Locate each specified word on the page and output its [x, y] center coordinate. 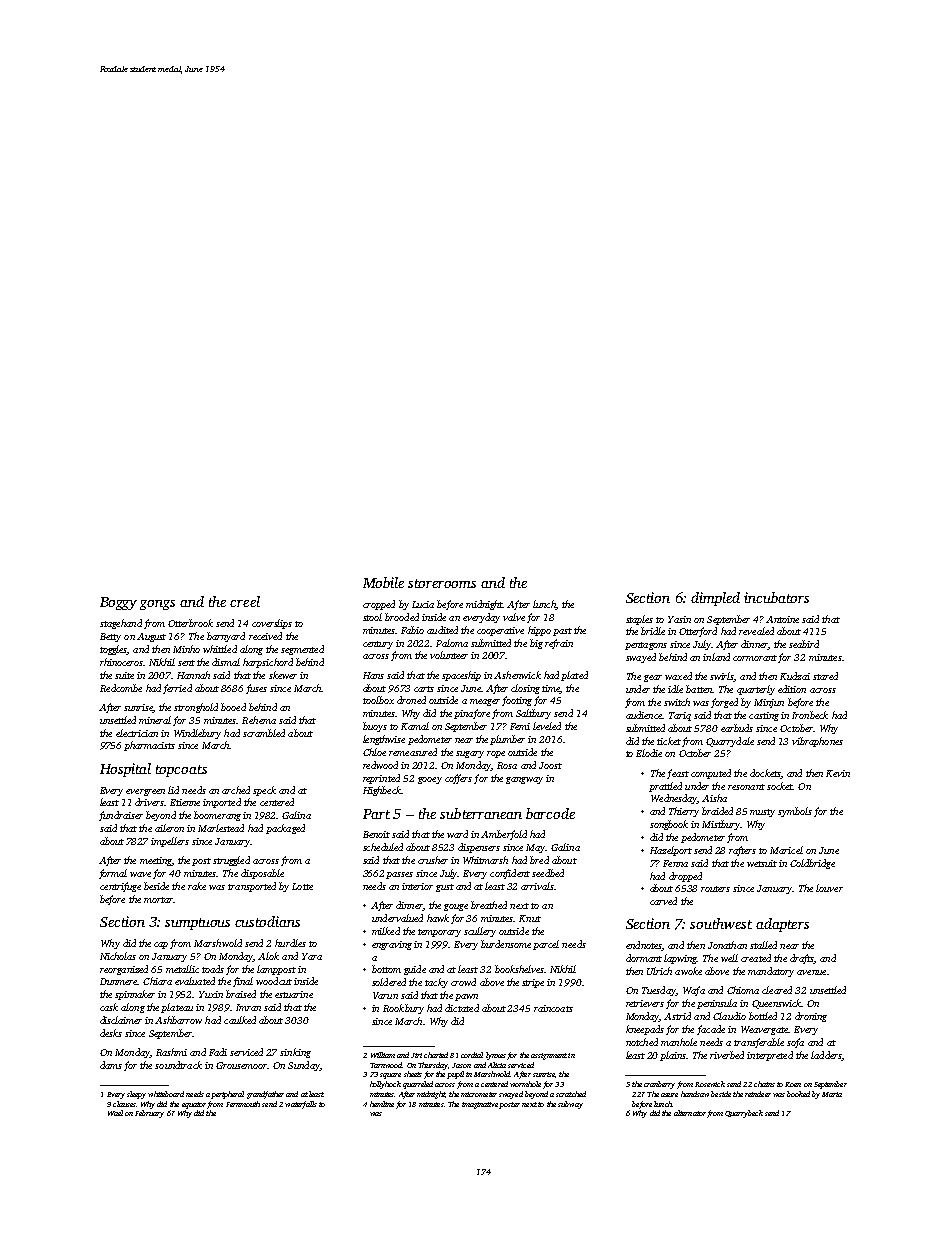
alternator [690, 1113]
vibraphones [817, 742]
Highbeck [382, 791]
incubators [776, 597]
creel [245, 601]
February [149, 1114]
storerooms [442, 583]
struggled [231, 861]
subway [570, 1105]
